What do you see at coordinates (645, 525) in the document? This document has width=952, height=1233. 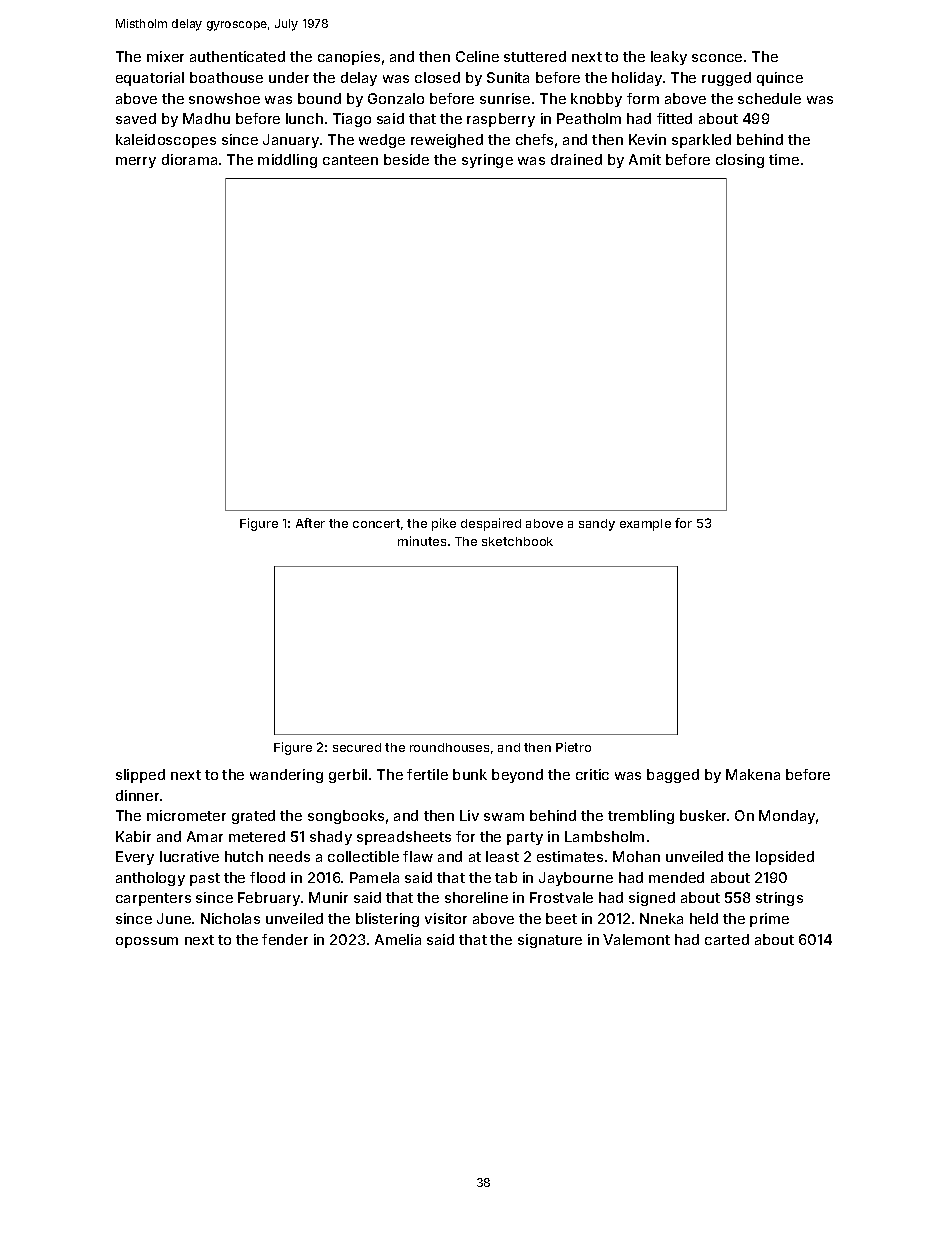 I see `example` at bounding box center [645, 525].
